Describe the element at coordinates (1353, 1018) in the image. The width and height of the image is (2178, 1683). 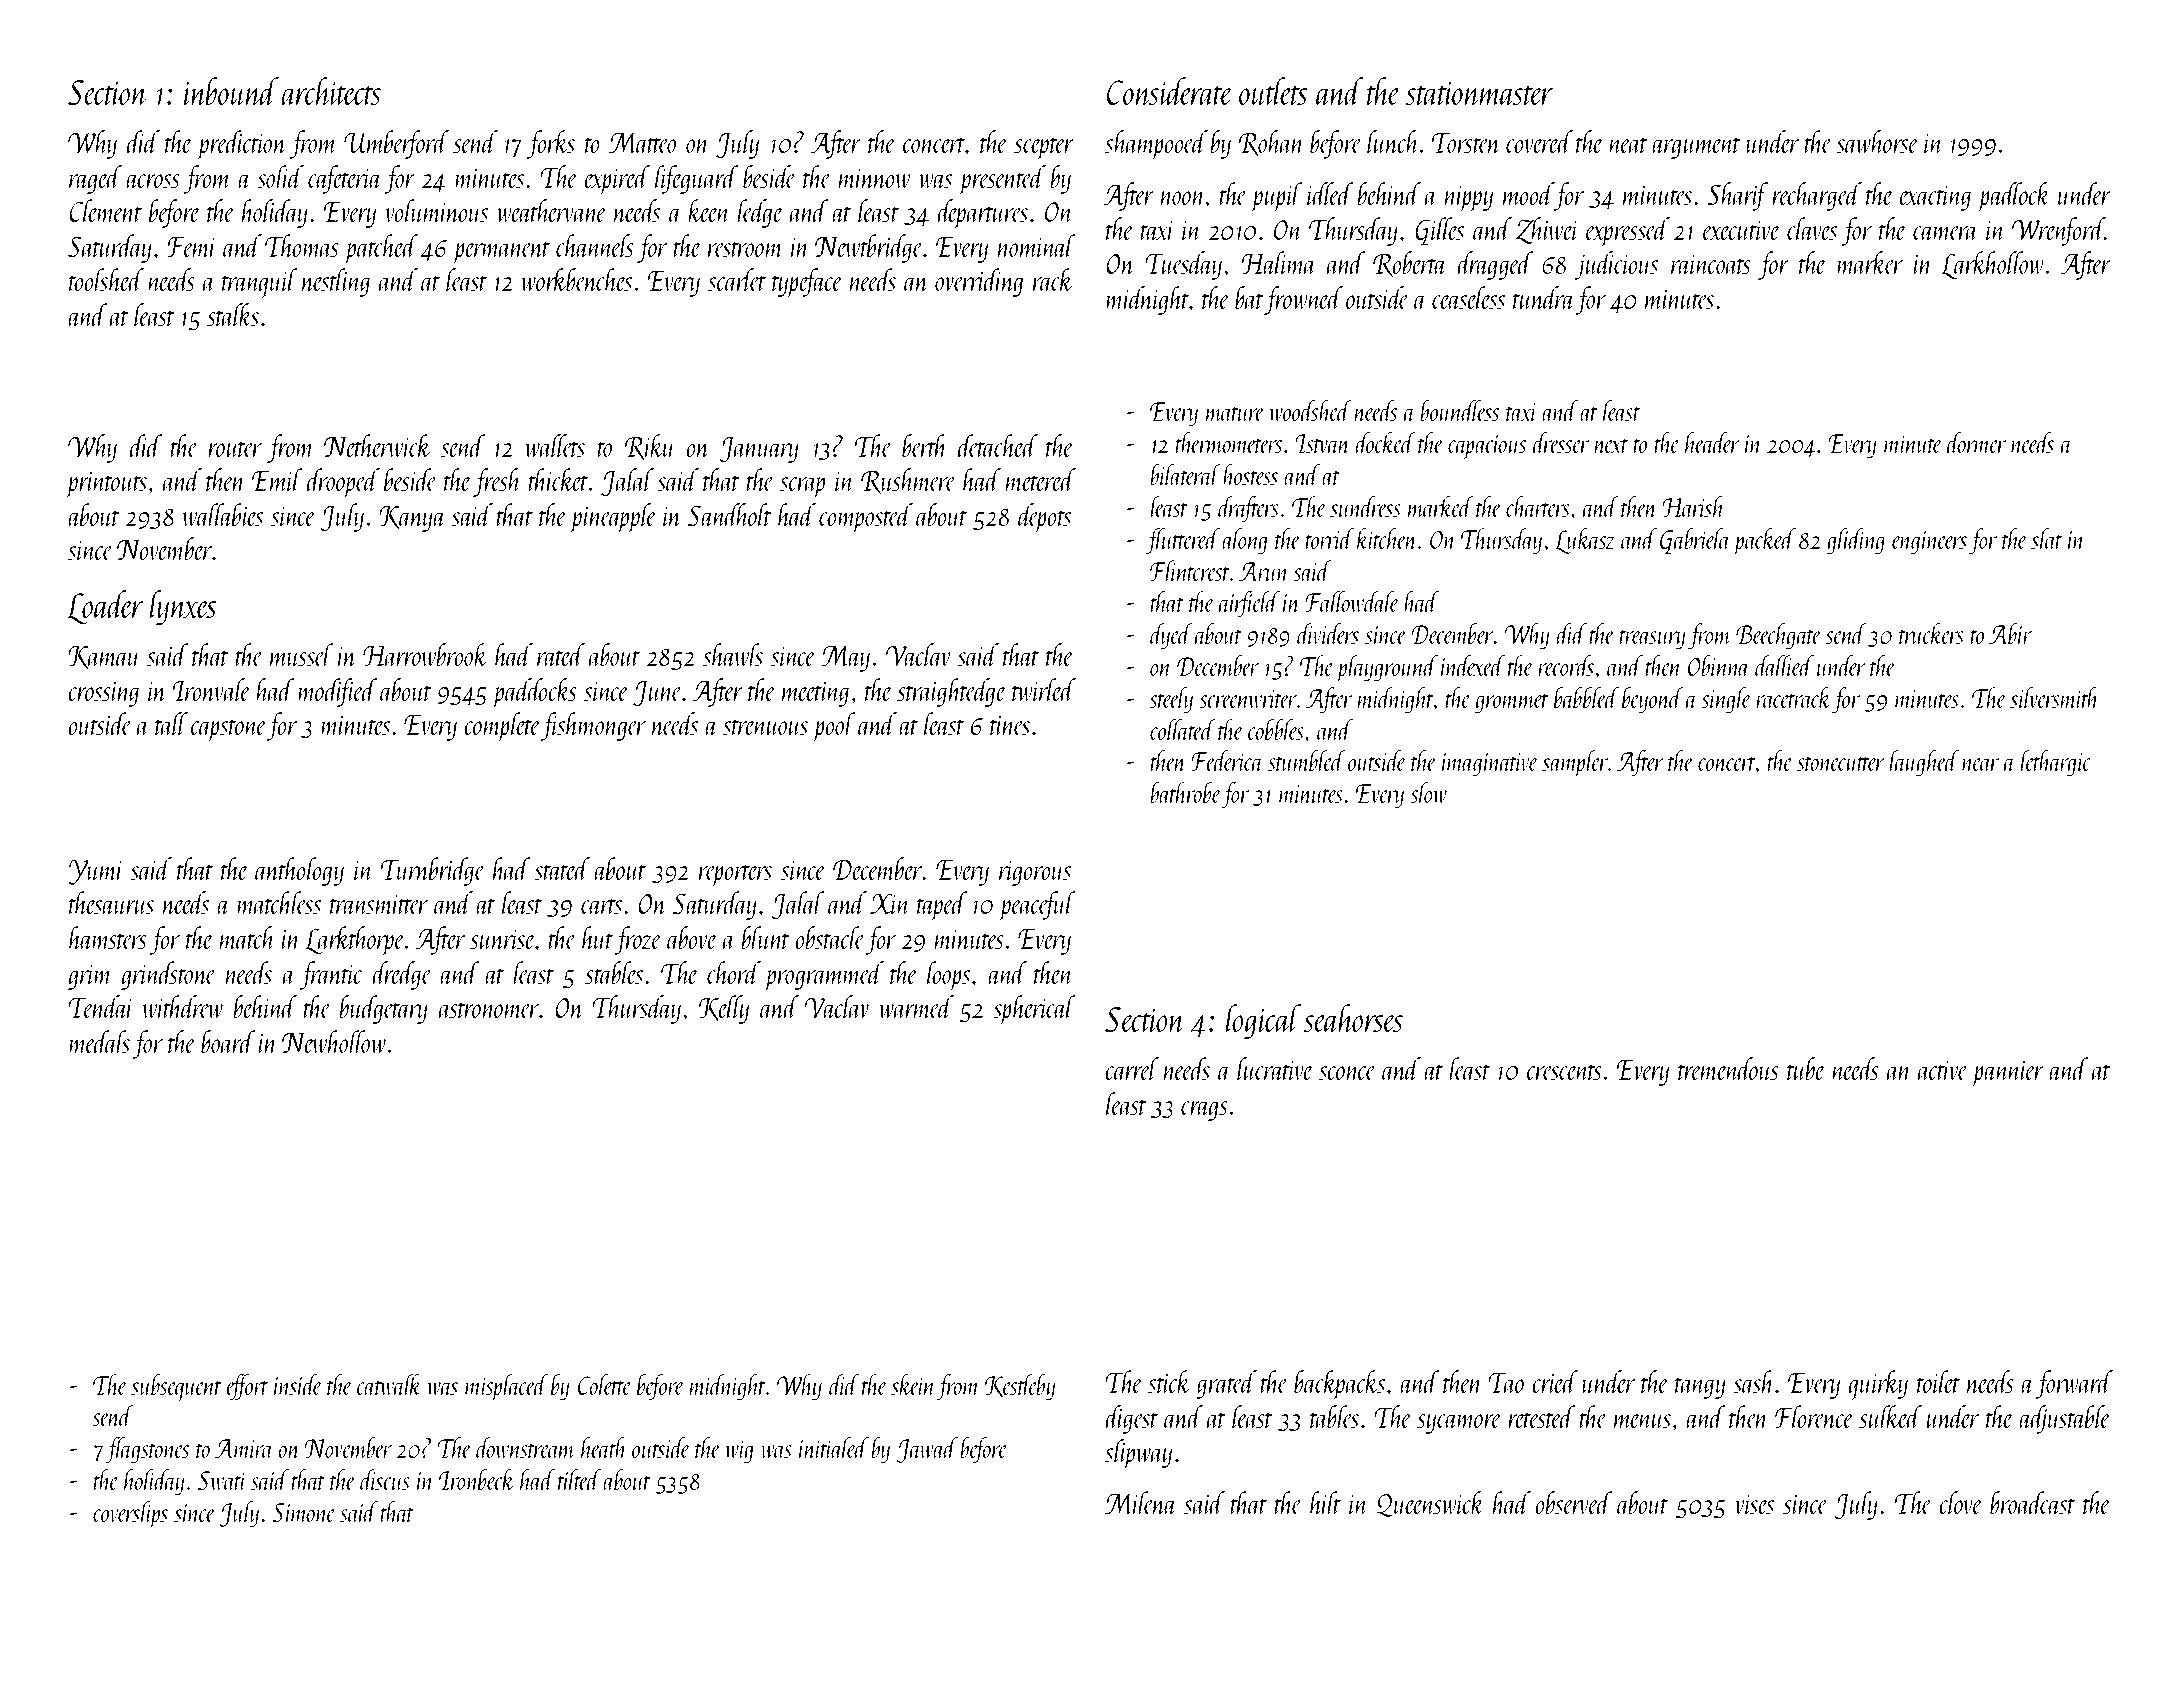
I see `seahorses` at that location.
